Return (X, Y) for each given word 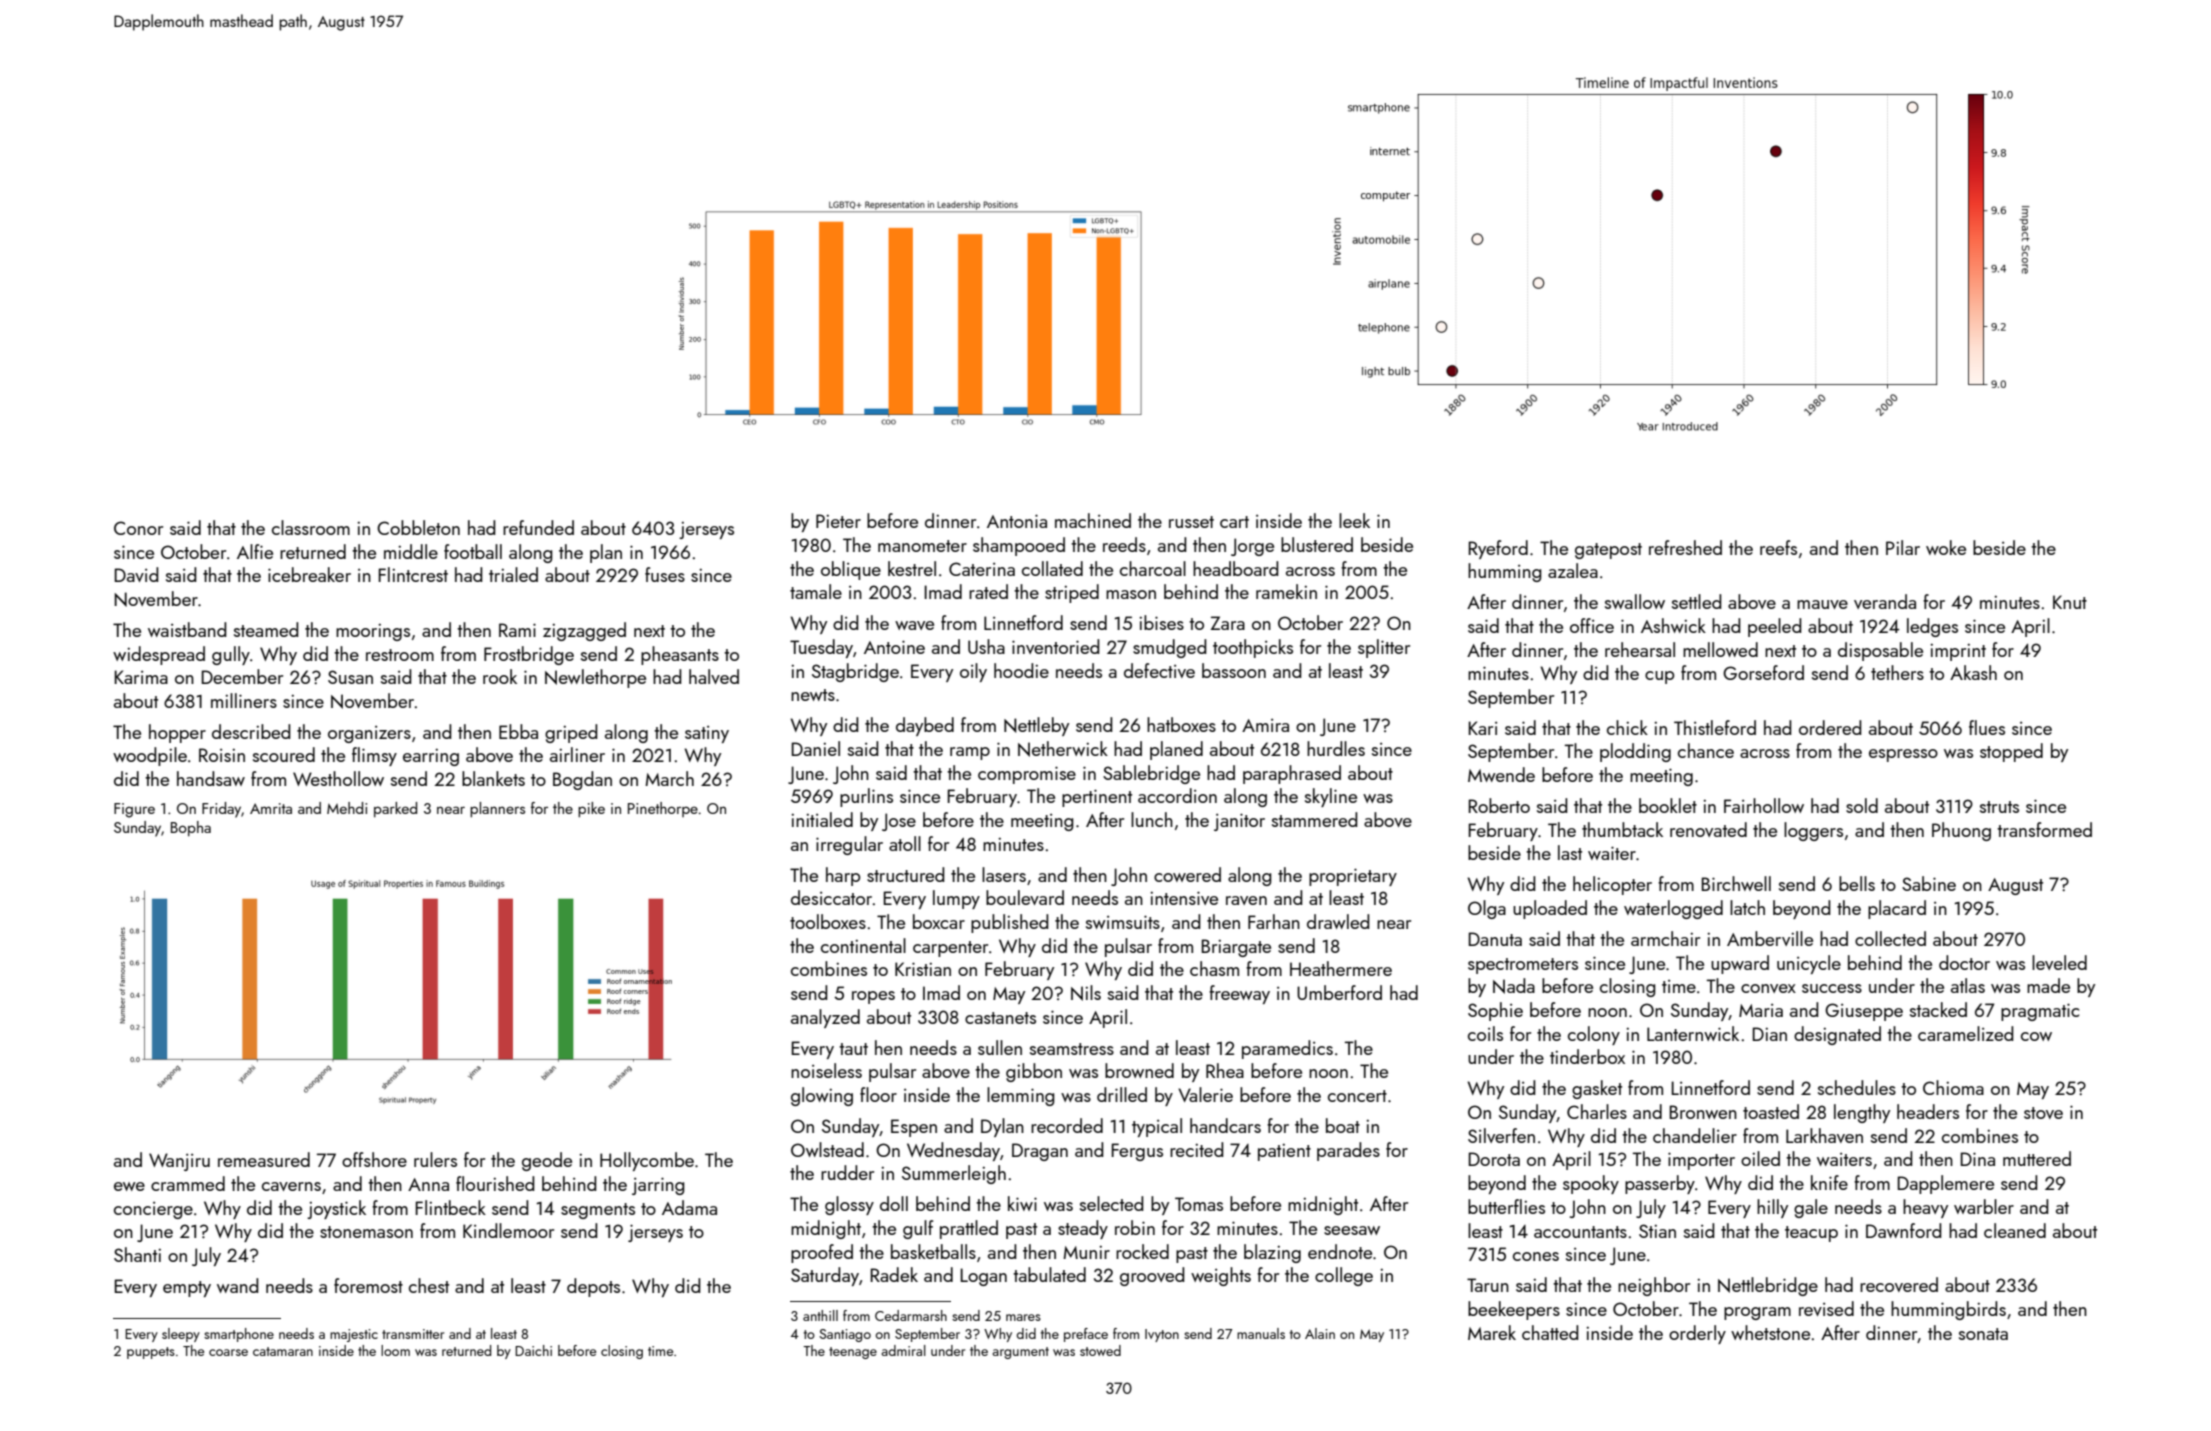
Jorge (1252, 547)
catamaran (283, 1351)
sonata (1983, 1334)
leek (1354, 520)
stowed (1100, 1350)
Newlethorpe (595, 678)
